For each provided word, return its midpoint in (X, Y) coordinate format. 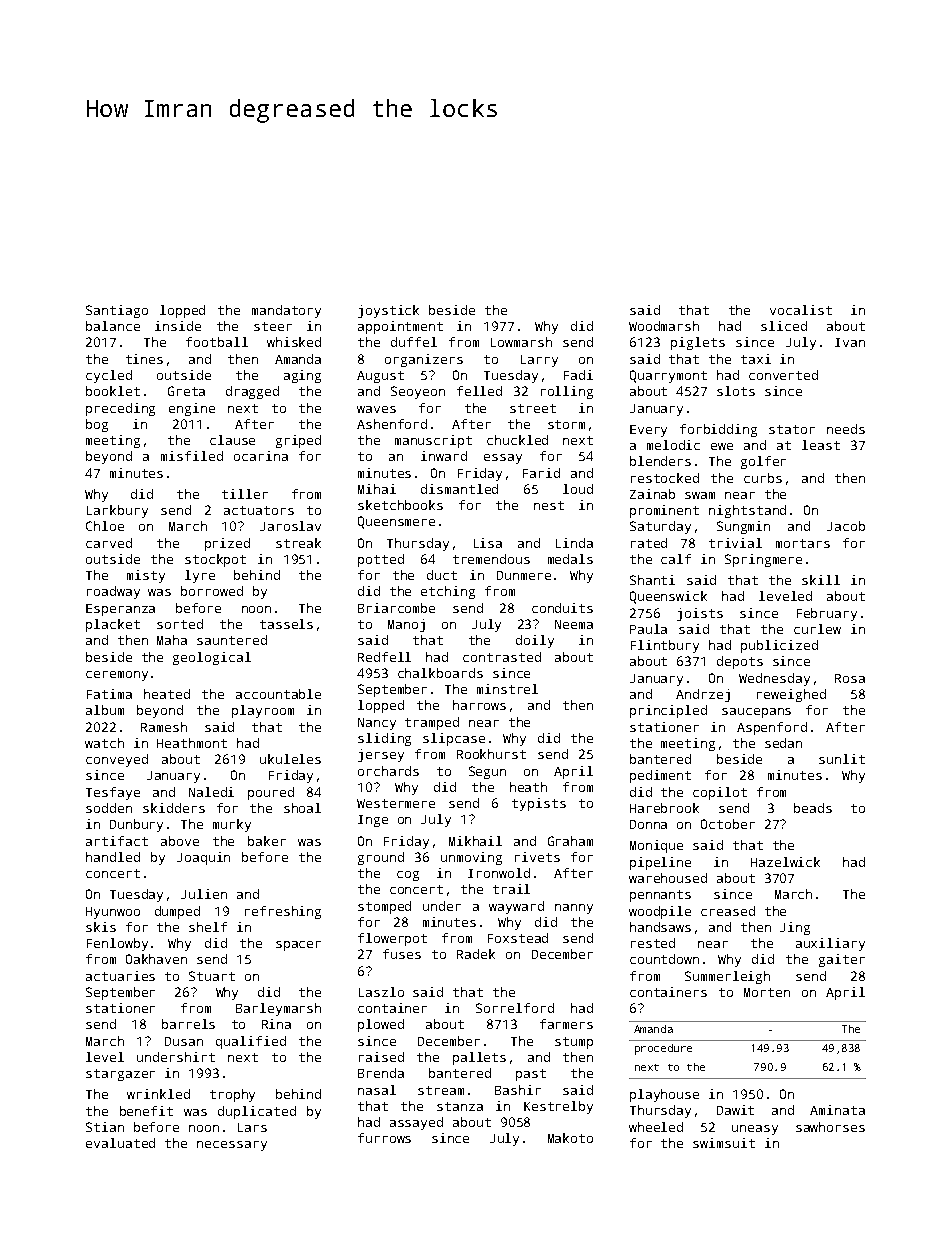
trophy (232, 1095)
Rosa (850, 678)
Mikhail (475, 841)
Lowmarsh (521, 342)
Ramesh (164, 727)
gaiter (842, 960)
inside (178, 326)
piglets (698, 343)
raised (381, 1057)
